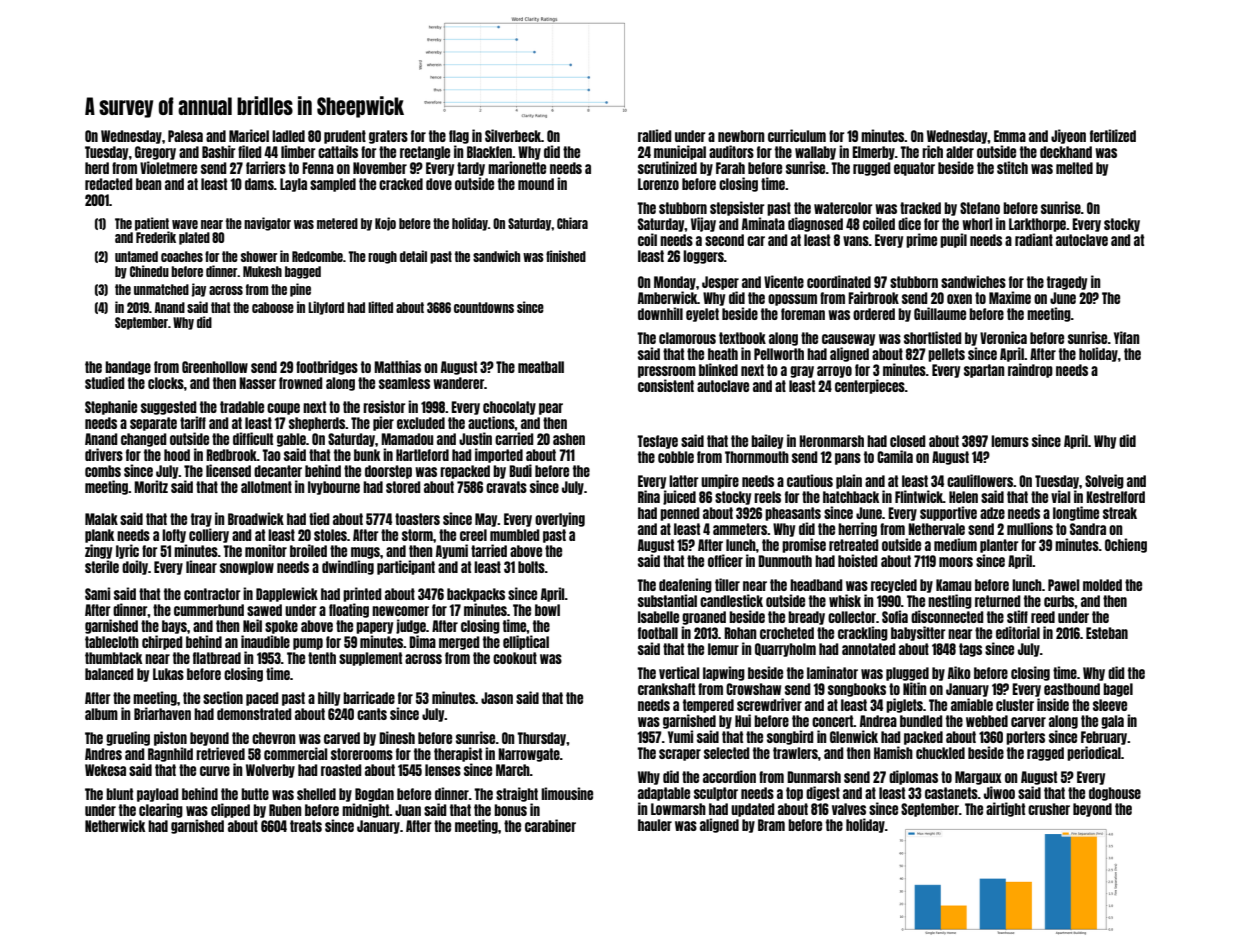 The width and height of the image is (1233, 952). I want to click on pier, so click(383, 423).
